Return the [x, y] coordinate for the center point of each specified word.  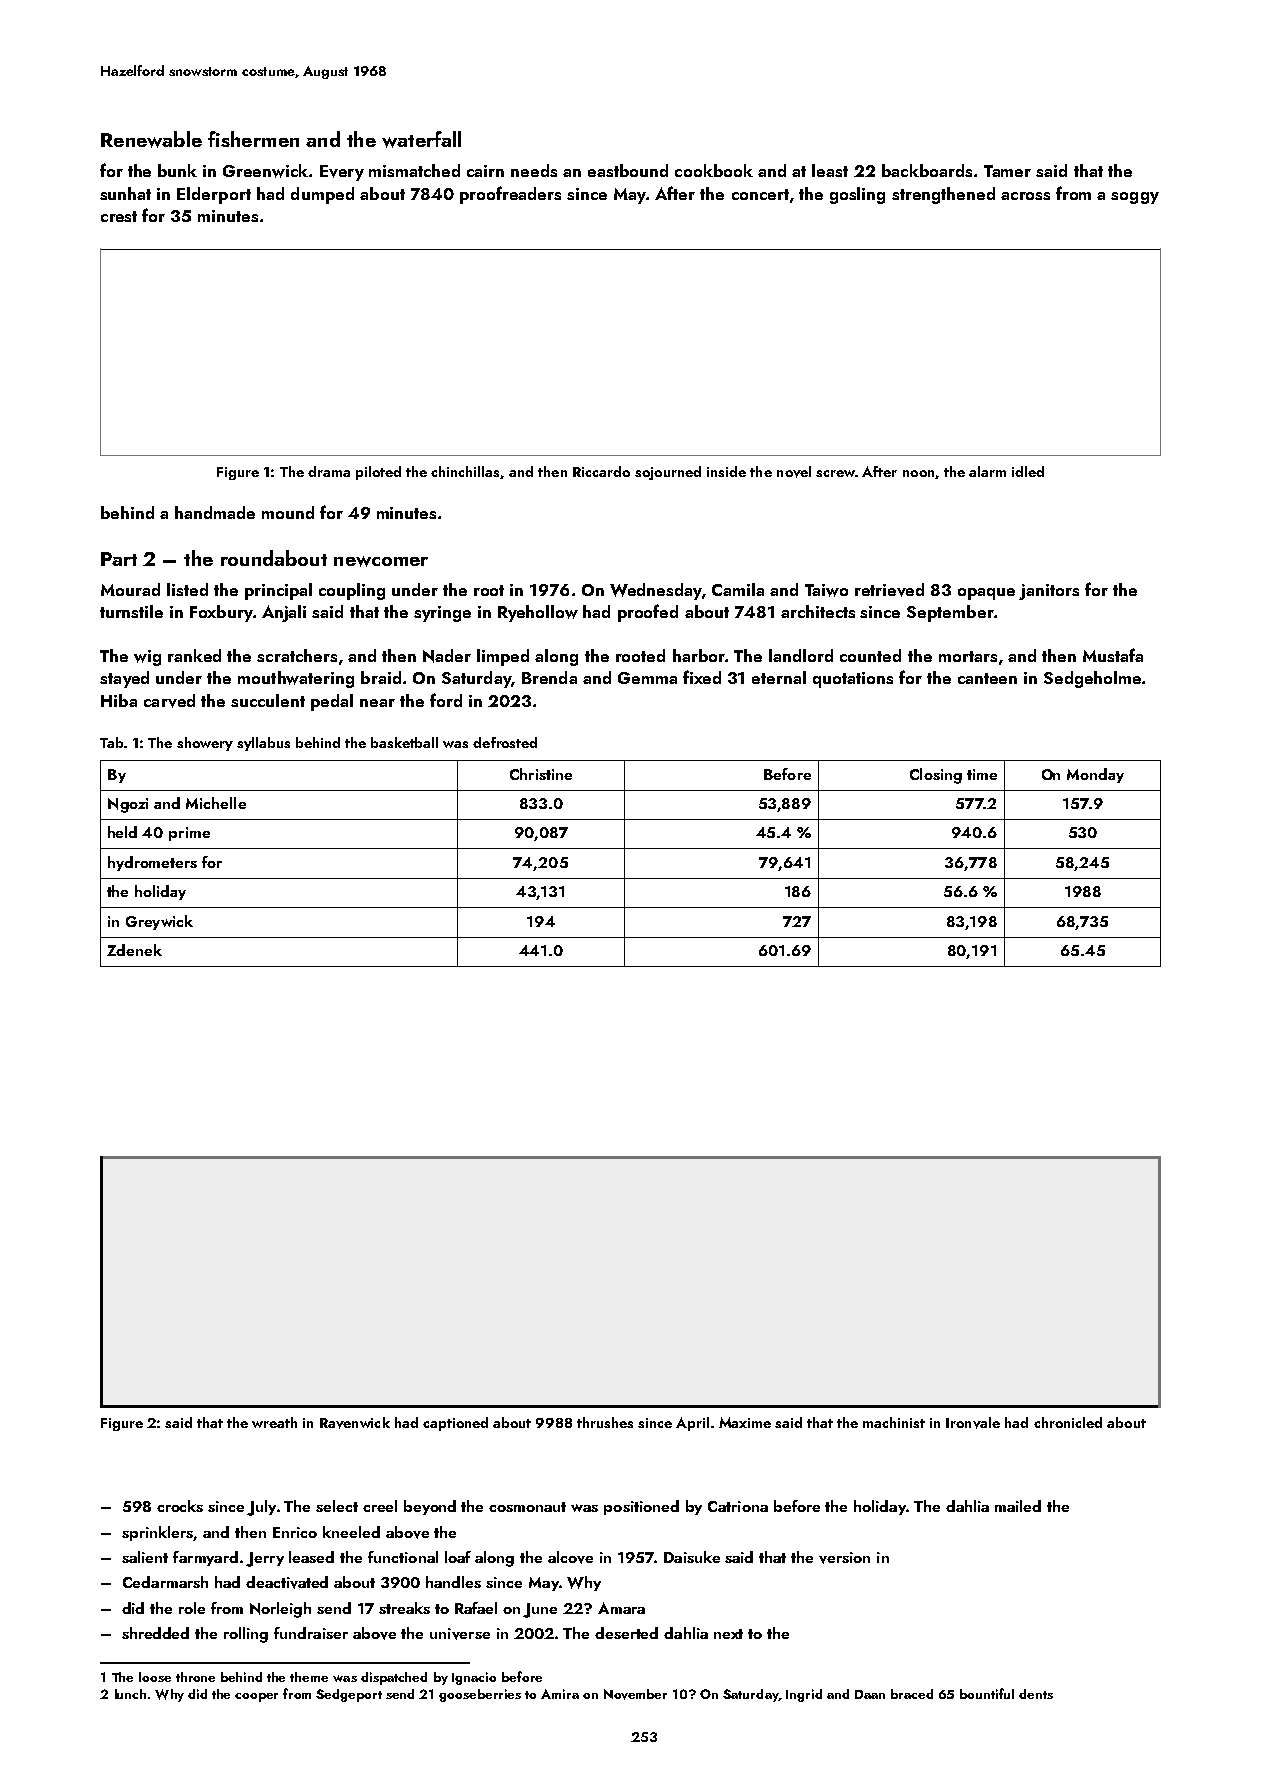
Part [119, 559]
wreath [274, 1422]
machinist [894, 1422]
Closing [936, 776]
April [692, 1424]
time [982, 774]
